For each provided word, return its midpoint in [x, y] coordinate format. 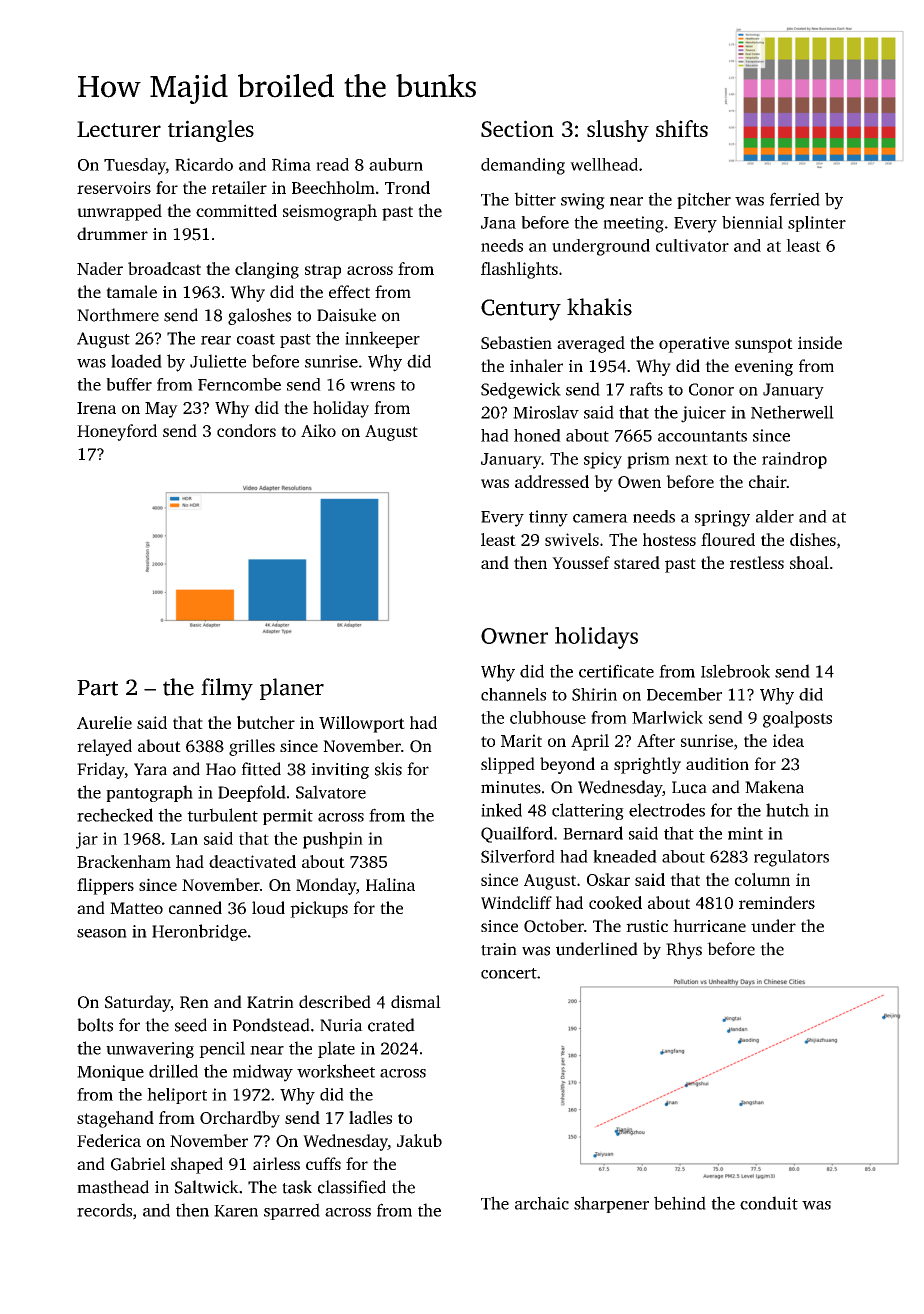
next [691, 459]
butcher [266, 722]
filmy [227, 689]
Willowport [362, 724]
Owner [514, 636]
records [104, 1210]
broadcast [164, 268]
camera [600, 518]
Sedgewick [521, 390]
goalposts [797, 719]
